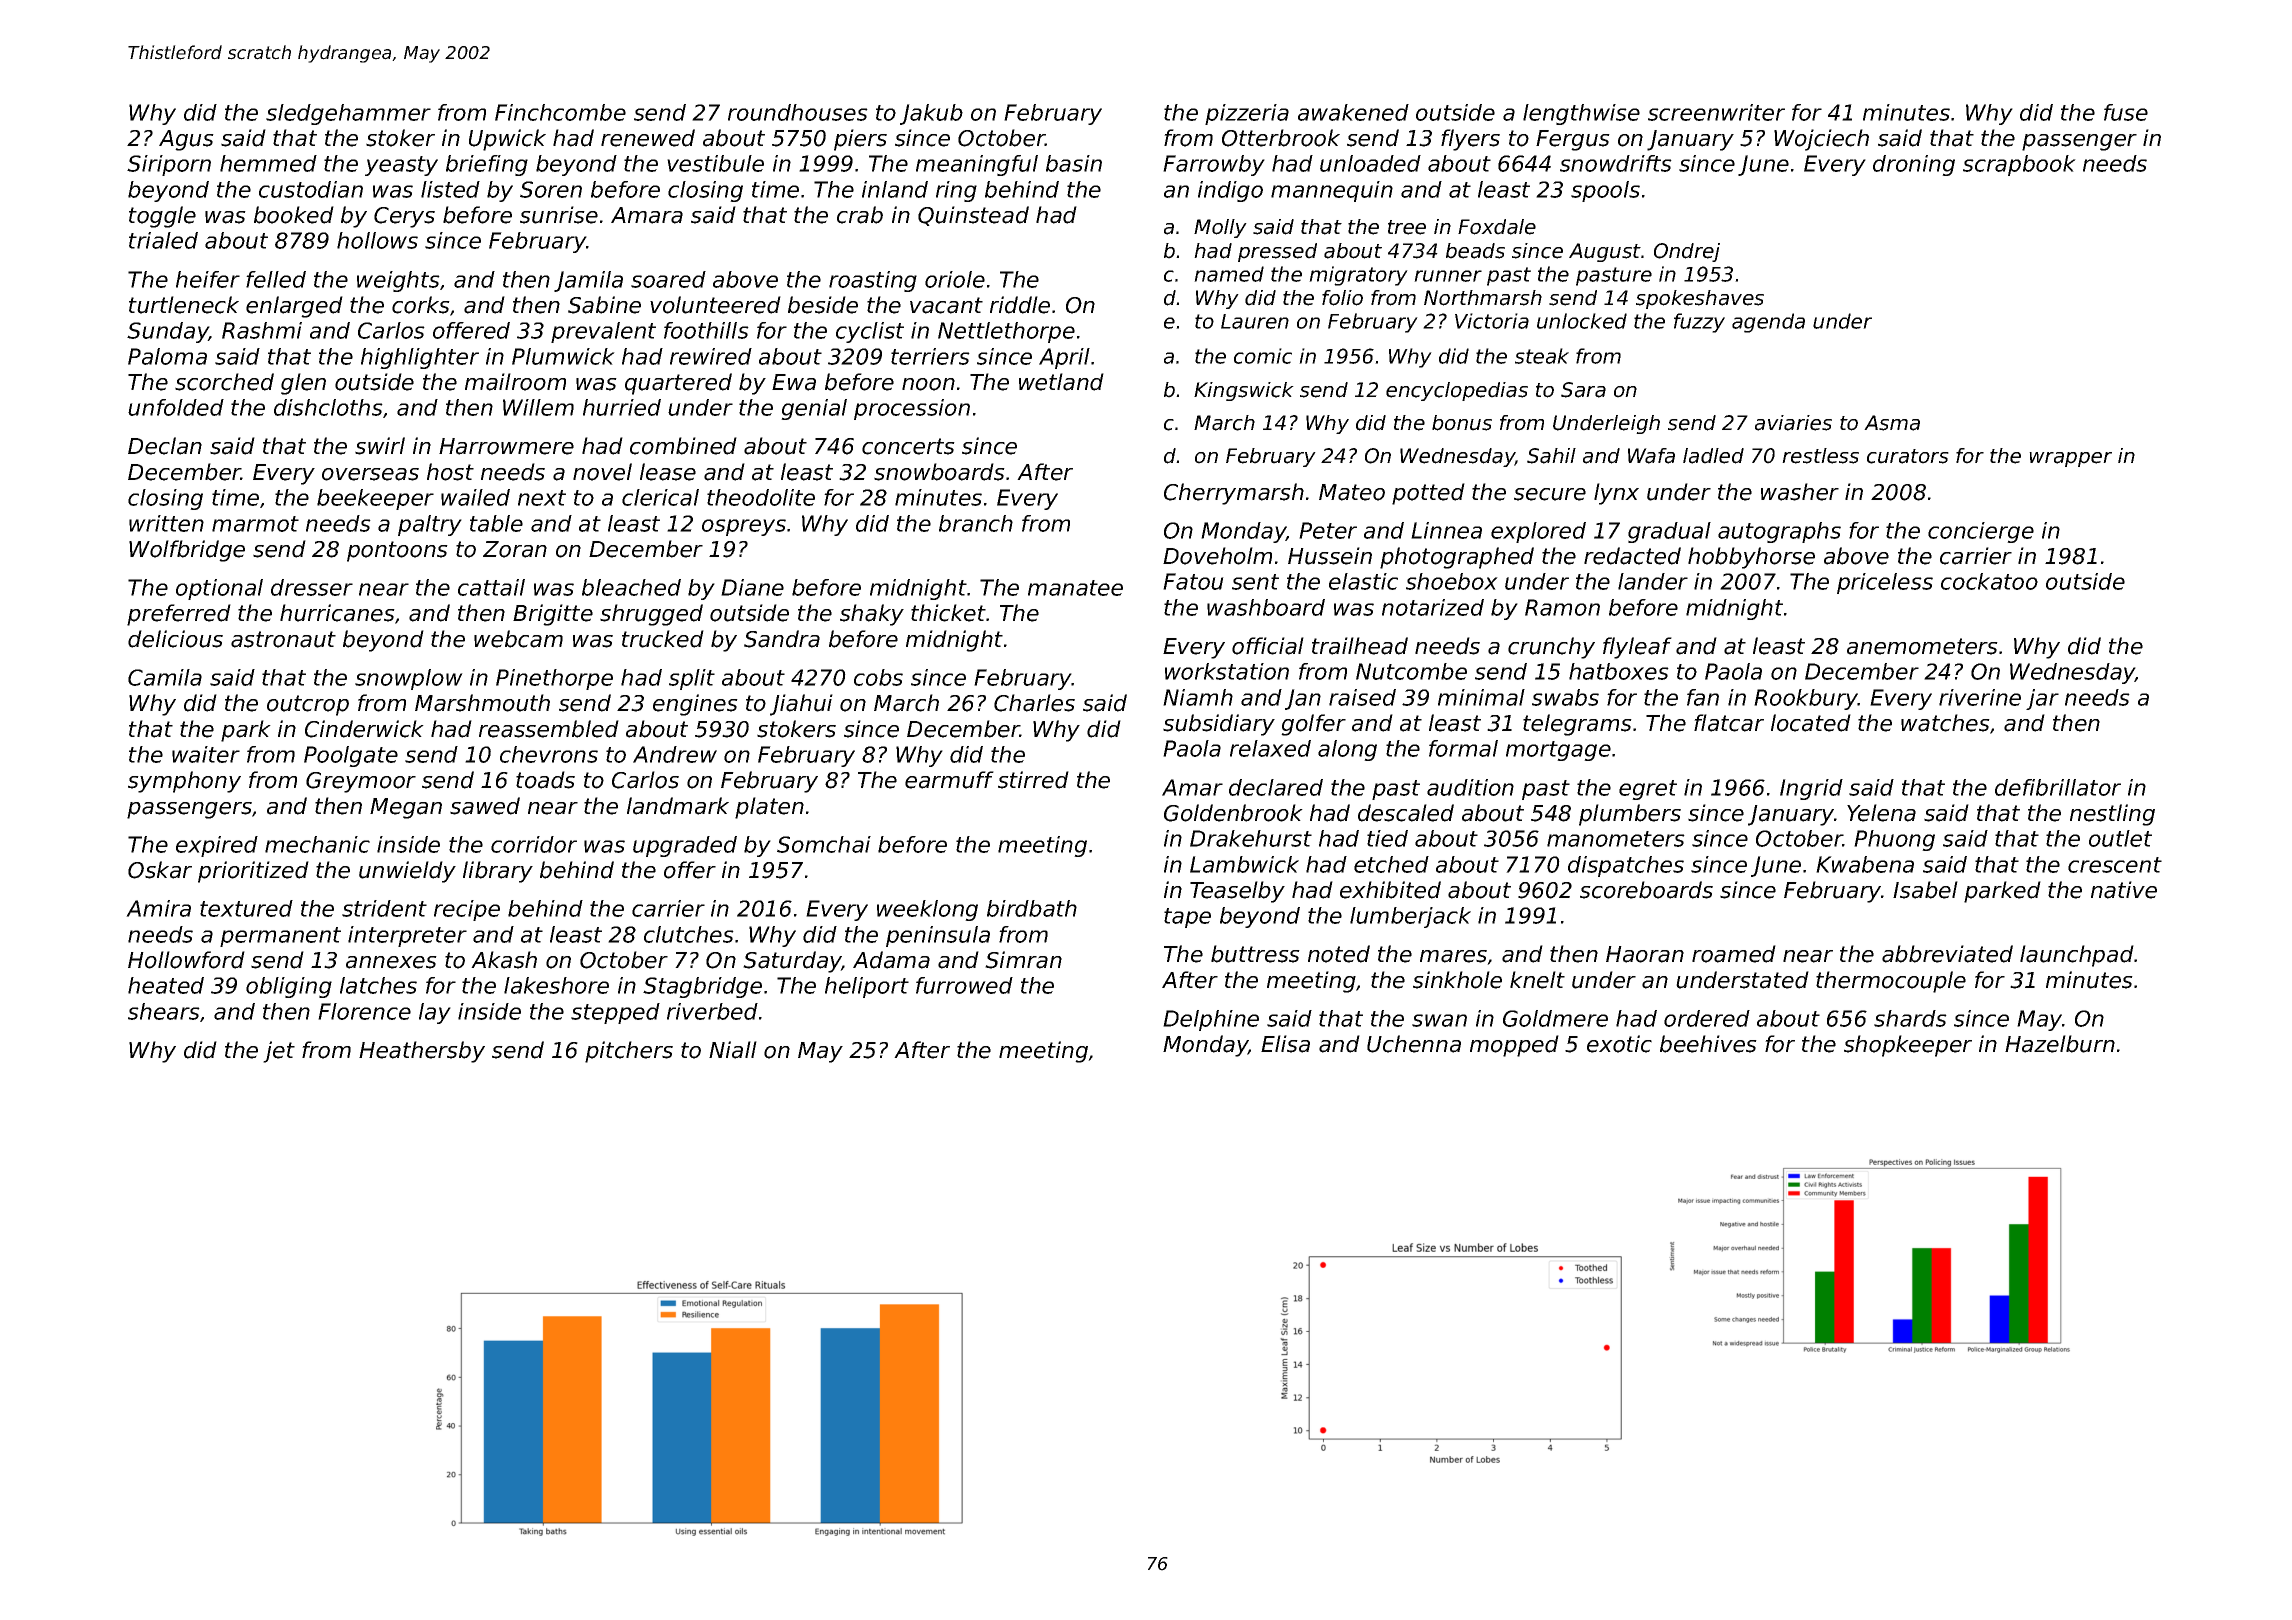  What do you see at coordinates (2070, 459) in the screenshot?
I see `wrapper` at bounding box center [2070, 459].
